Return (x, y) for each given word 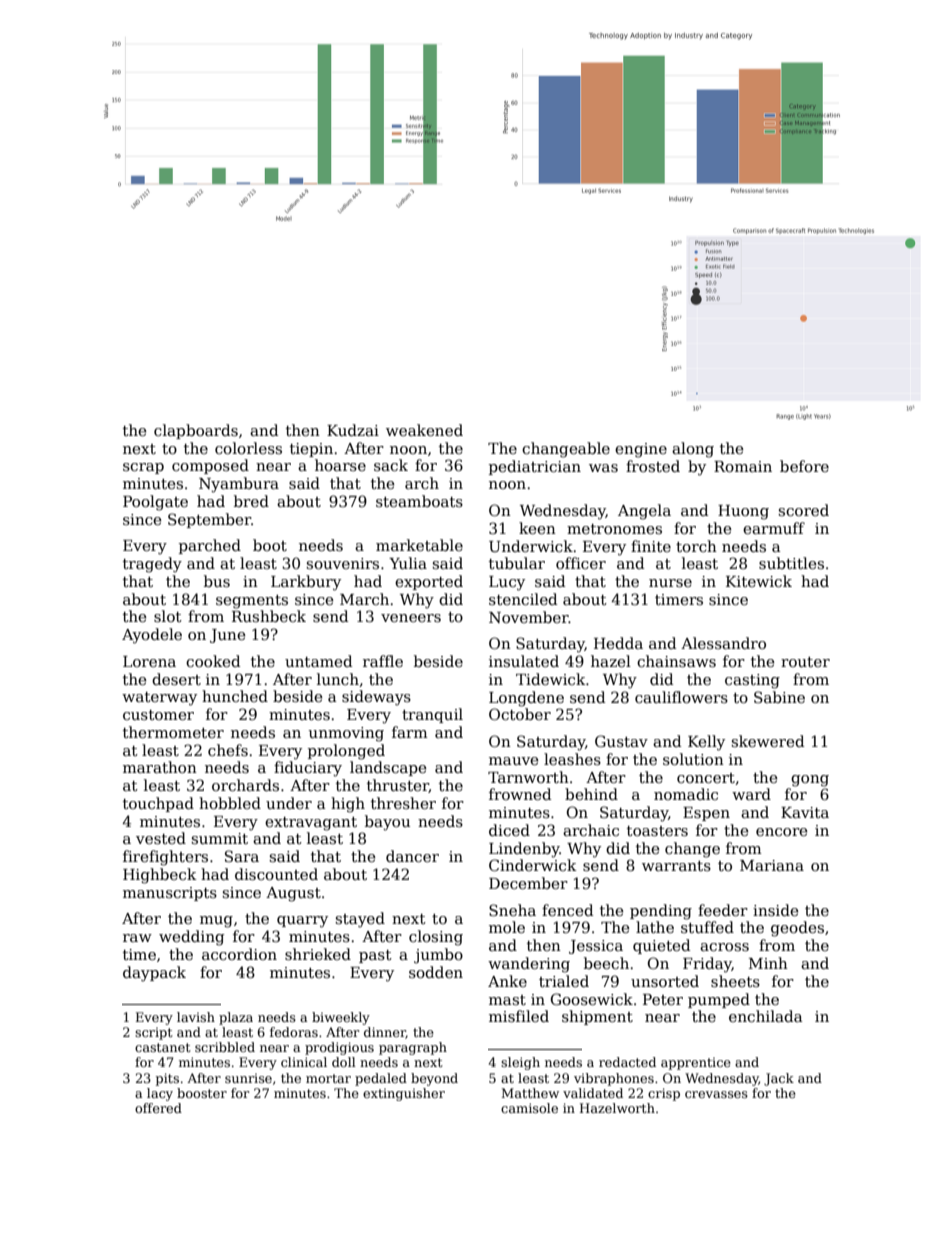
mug (216, 922)
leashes (572, 759)
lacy (160, 1094)
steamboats (419, 501)
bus (217, 581)
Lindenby (524, 850)
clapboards (196, 431)
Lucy (507, 583)
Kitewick (759, 581)
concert (706, 778)
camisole (529, 1108)
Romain (743, 466)
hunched (235, 696)
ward (751, 794)
